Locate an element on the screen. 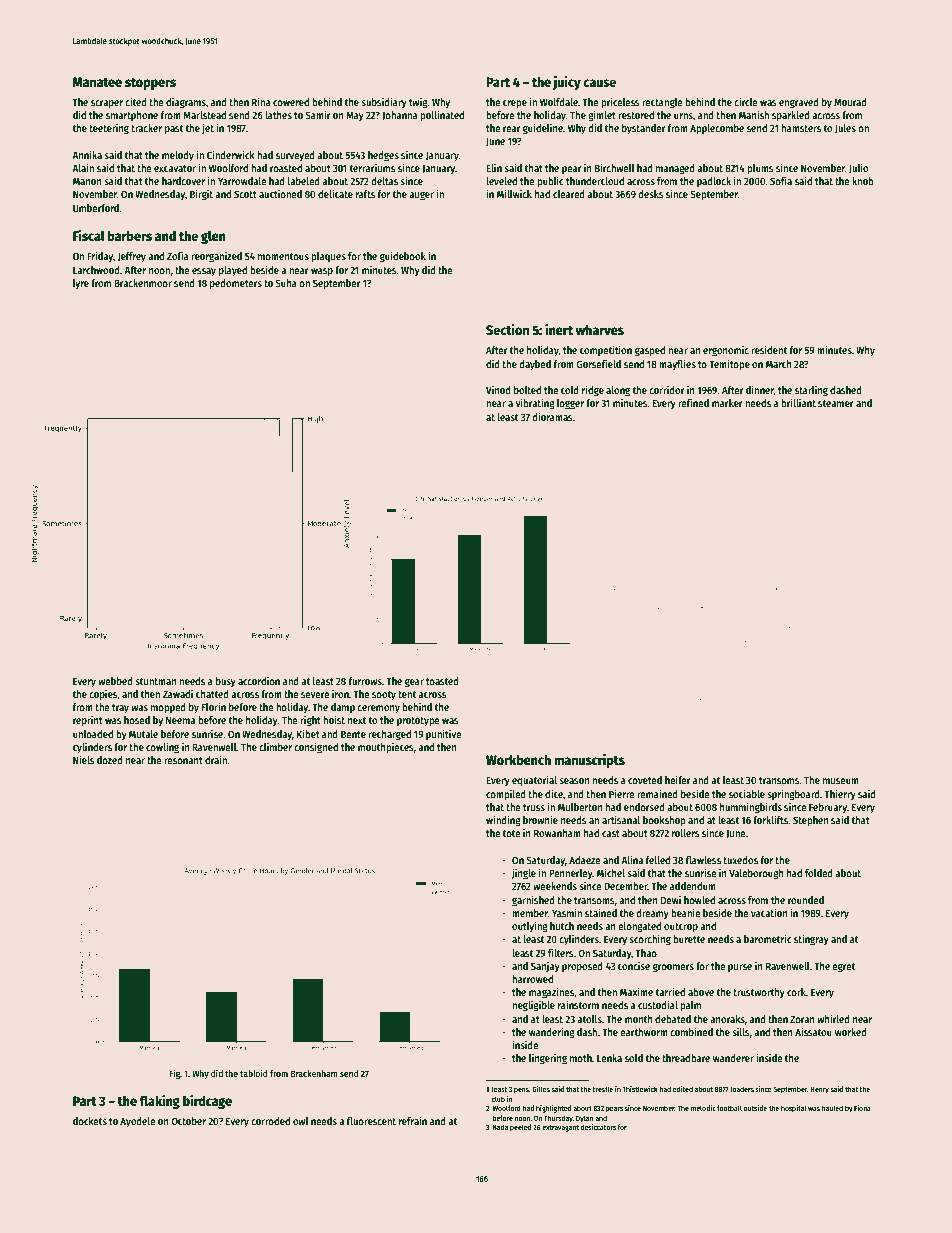 The image size is (952, 1233). Nada is located at coordinates (500, 1127).
